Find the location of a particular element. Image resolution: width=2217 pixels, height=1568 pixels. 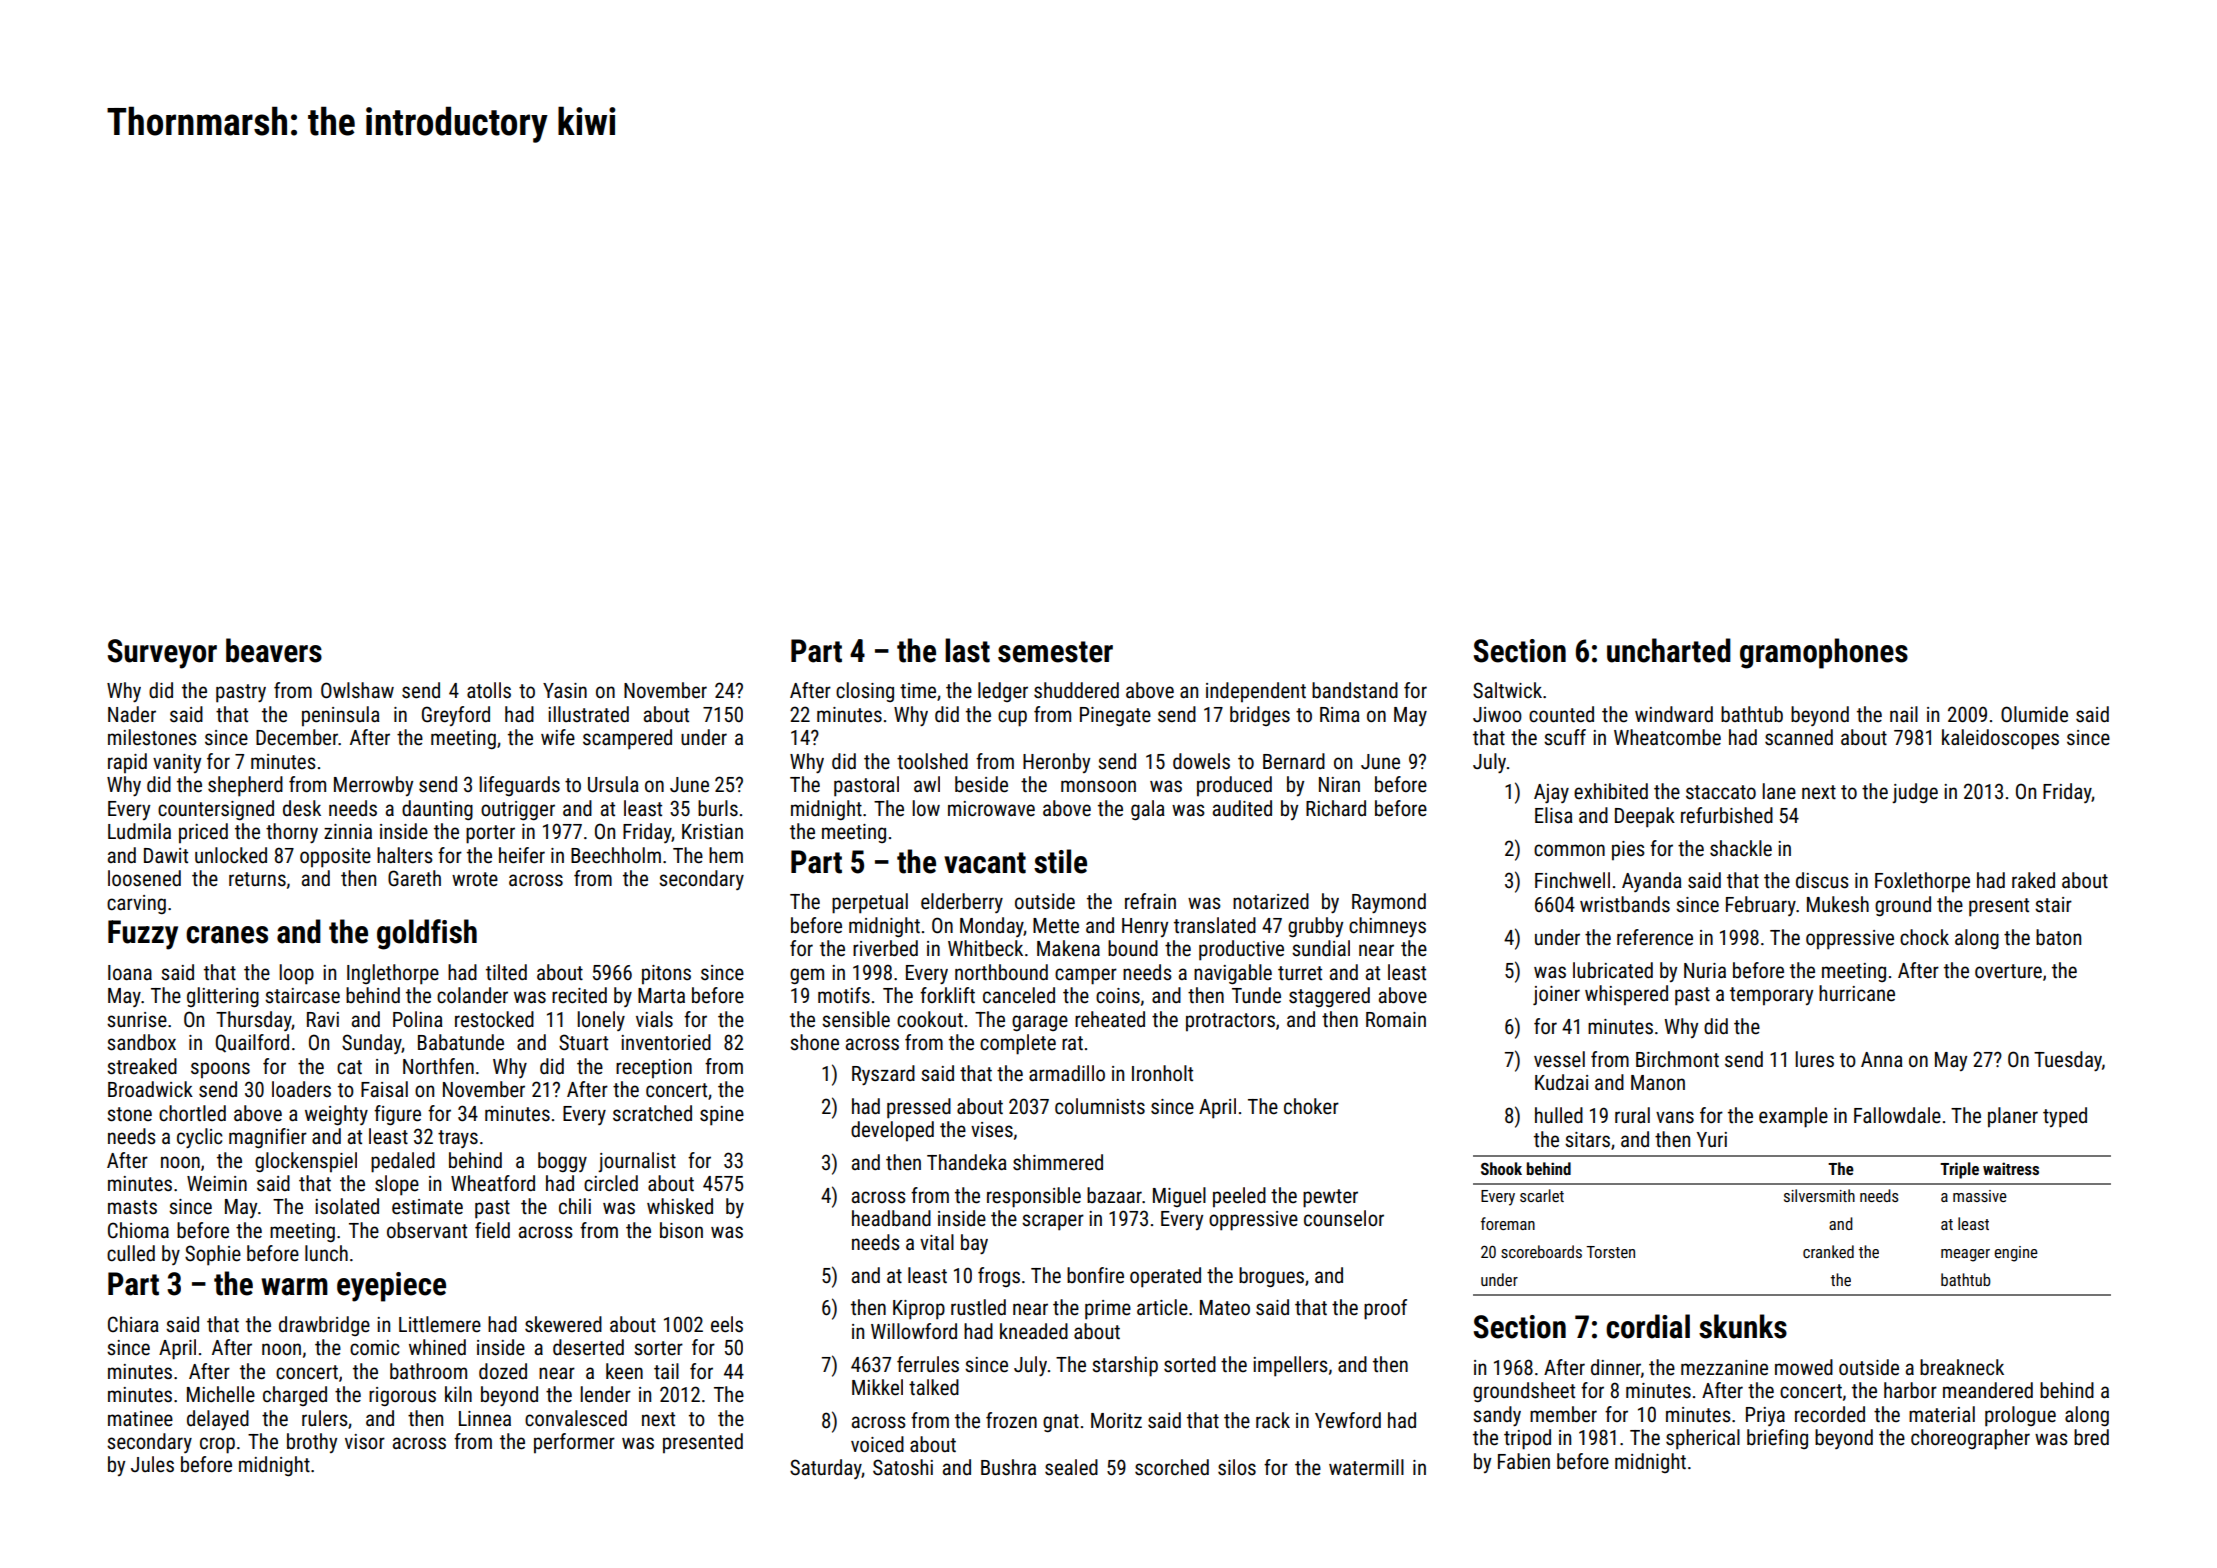

cordial is located at coordinates (1648, 1326).
